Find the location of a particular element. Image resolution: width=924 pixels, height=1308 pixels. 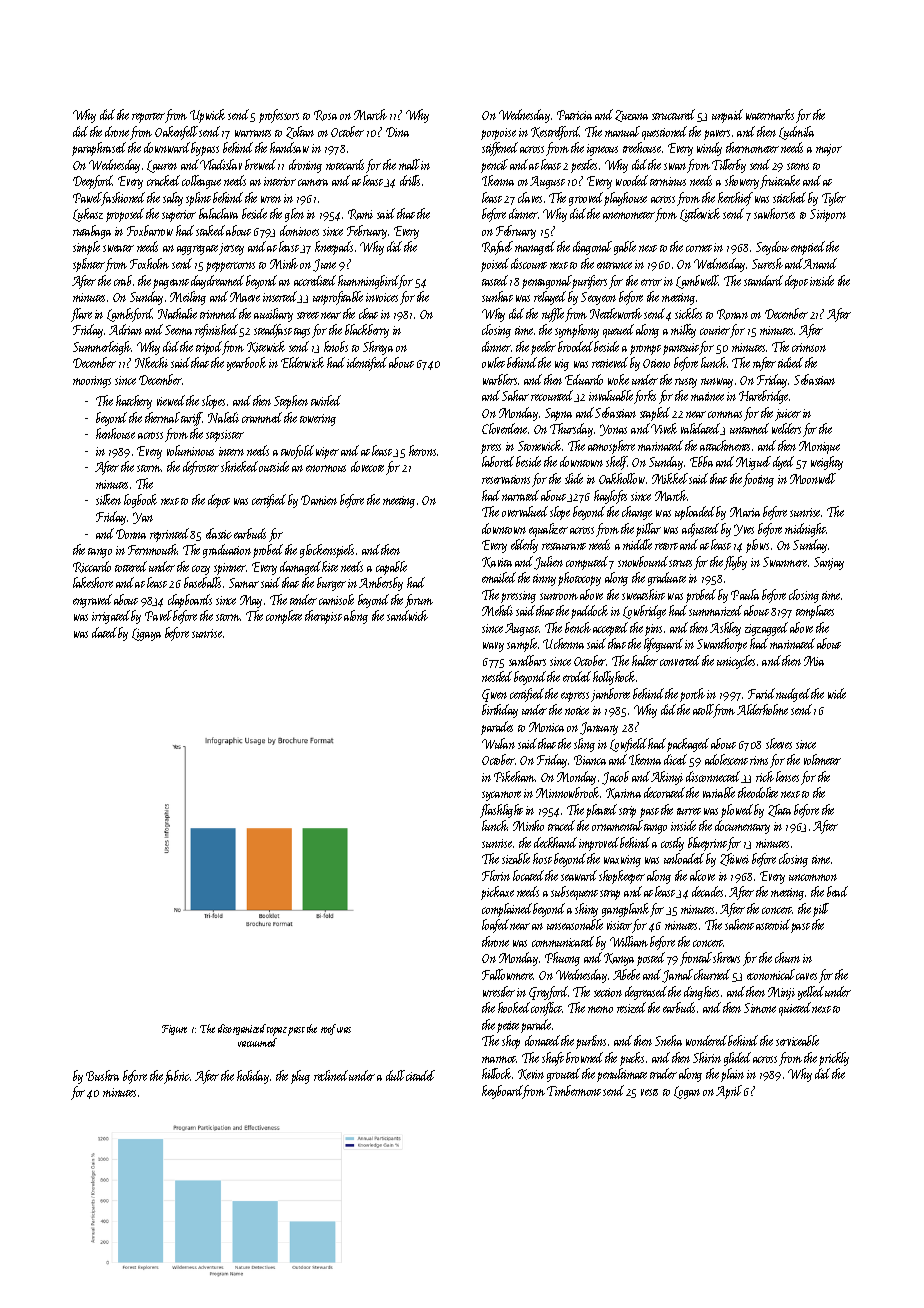

Sahar is located at coordinates (515, 395).
